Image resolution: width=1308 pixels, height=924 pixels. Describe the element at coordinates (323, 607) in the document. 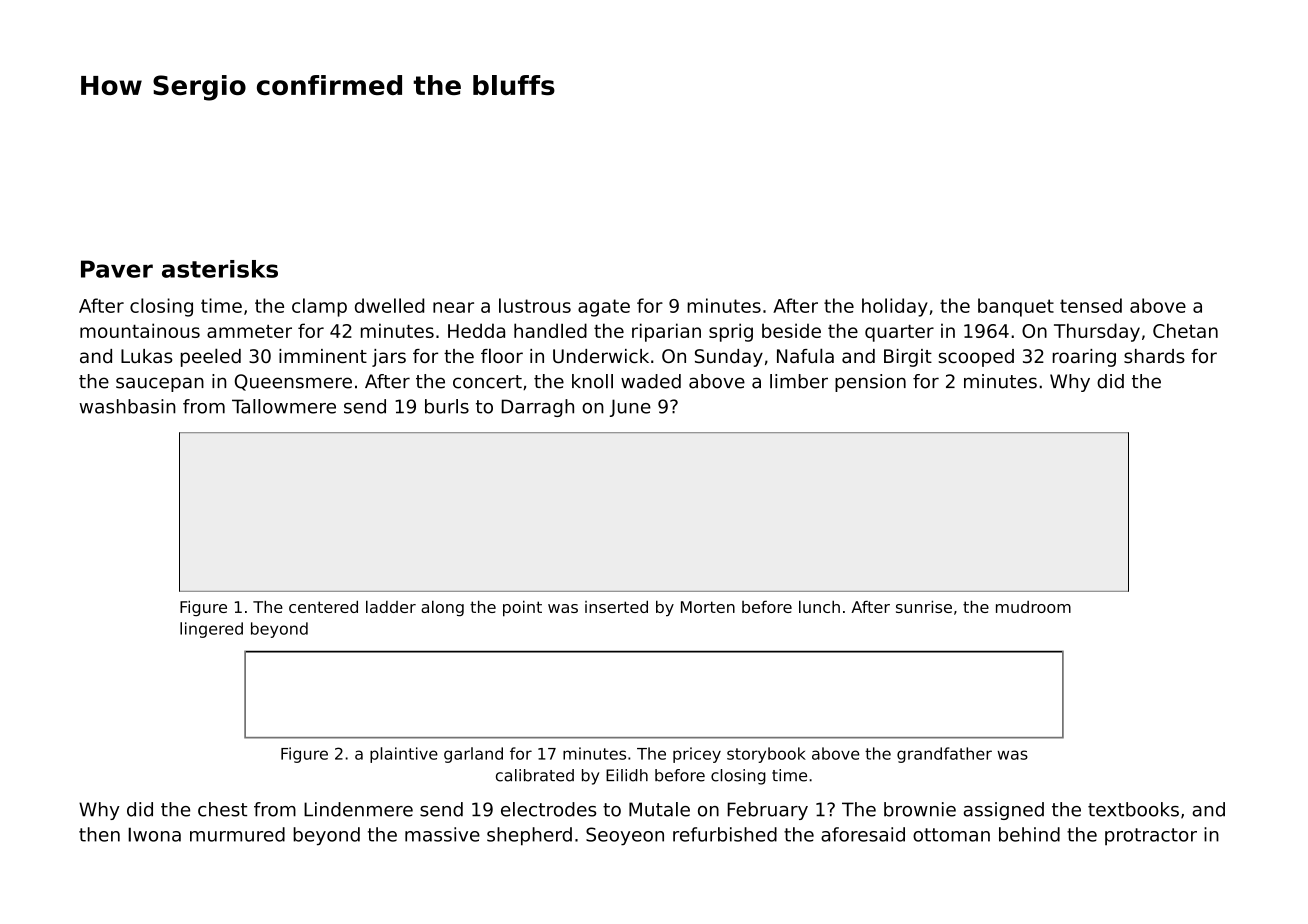

I see `centered` at that location.
